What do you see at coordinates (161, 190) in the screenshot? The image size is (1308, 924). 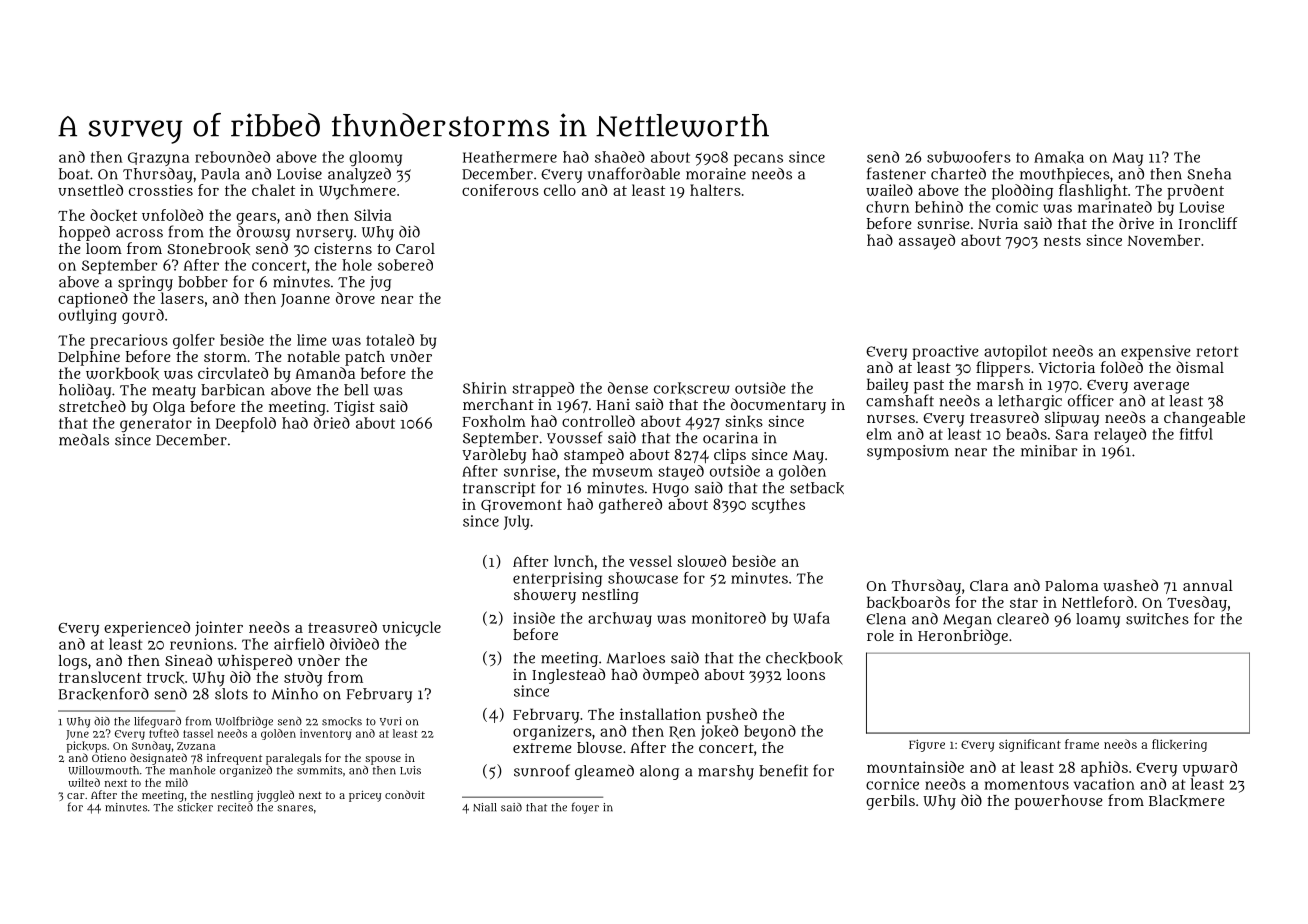 I see `crossties` at bounding box center [161, 190].
